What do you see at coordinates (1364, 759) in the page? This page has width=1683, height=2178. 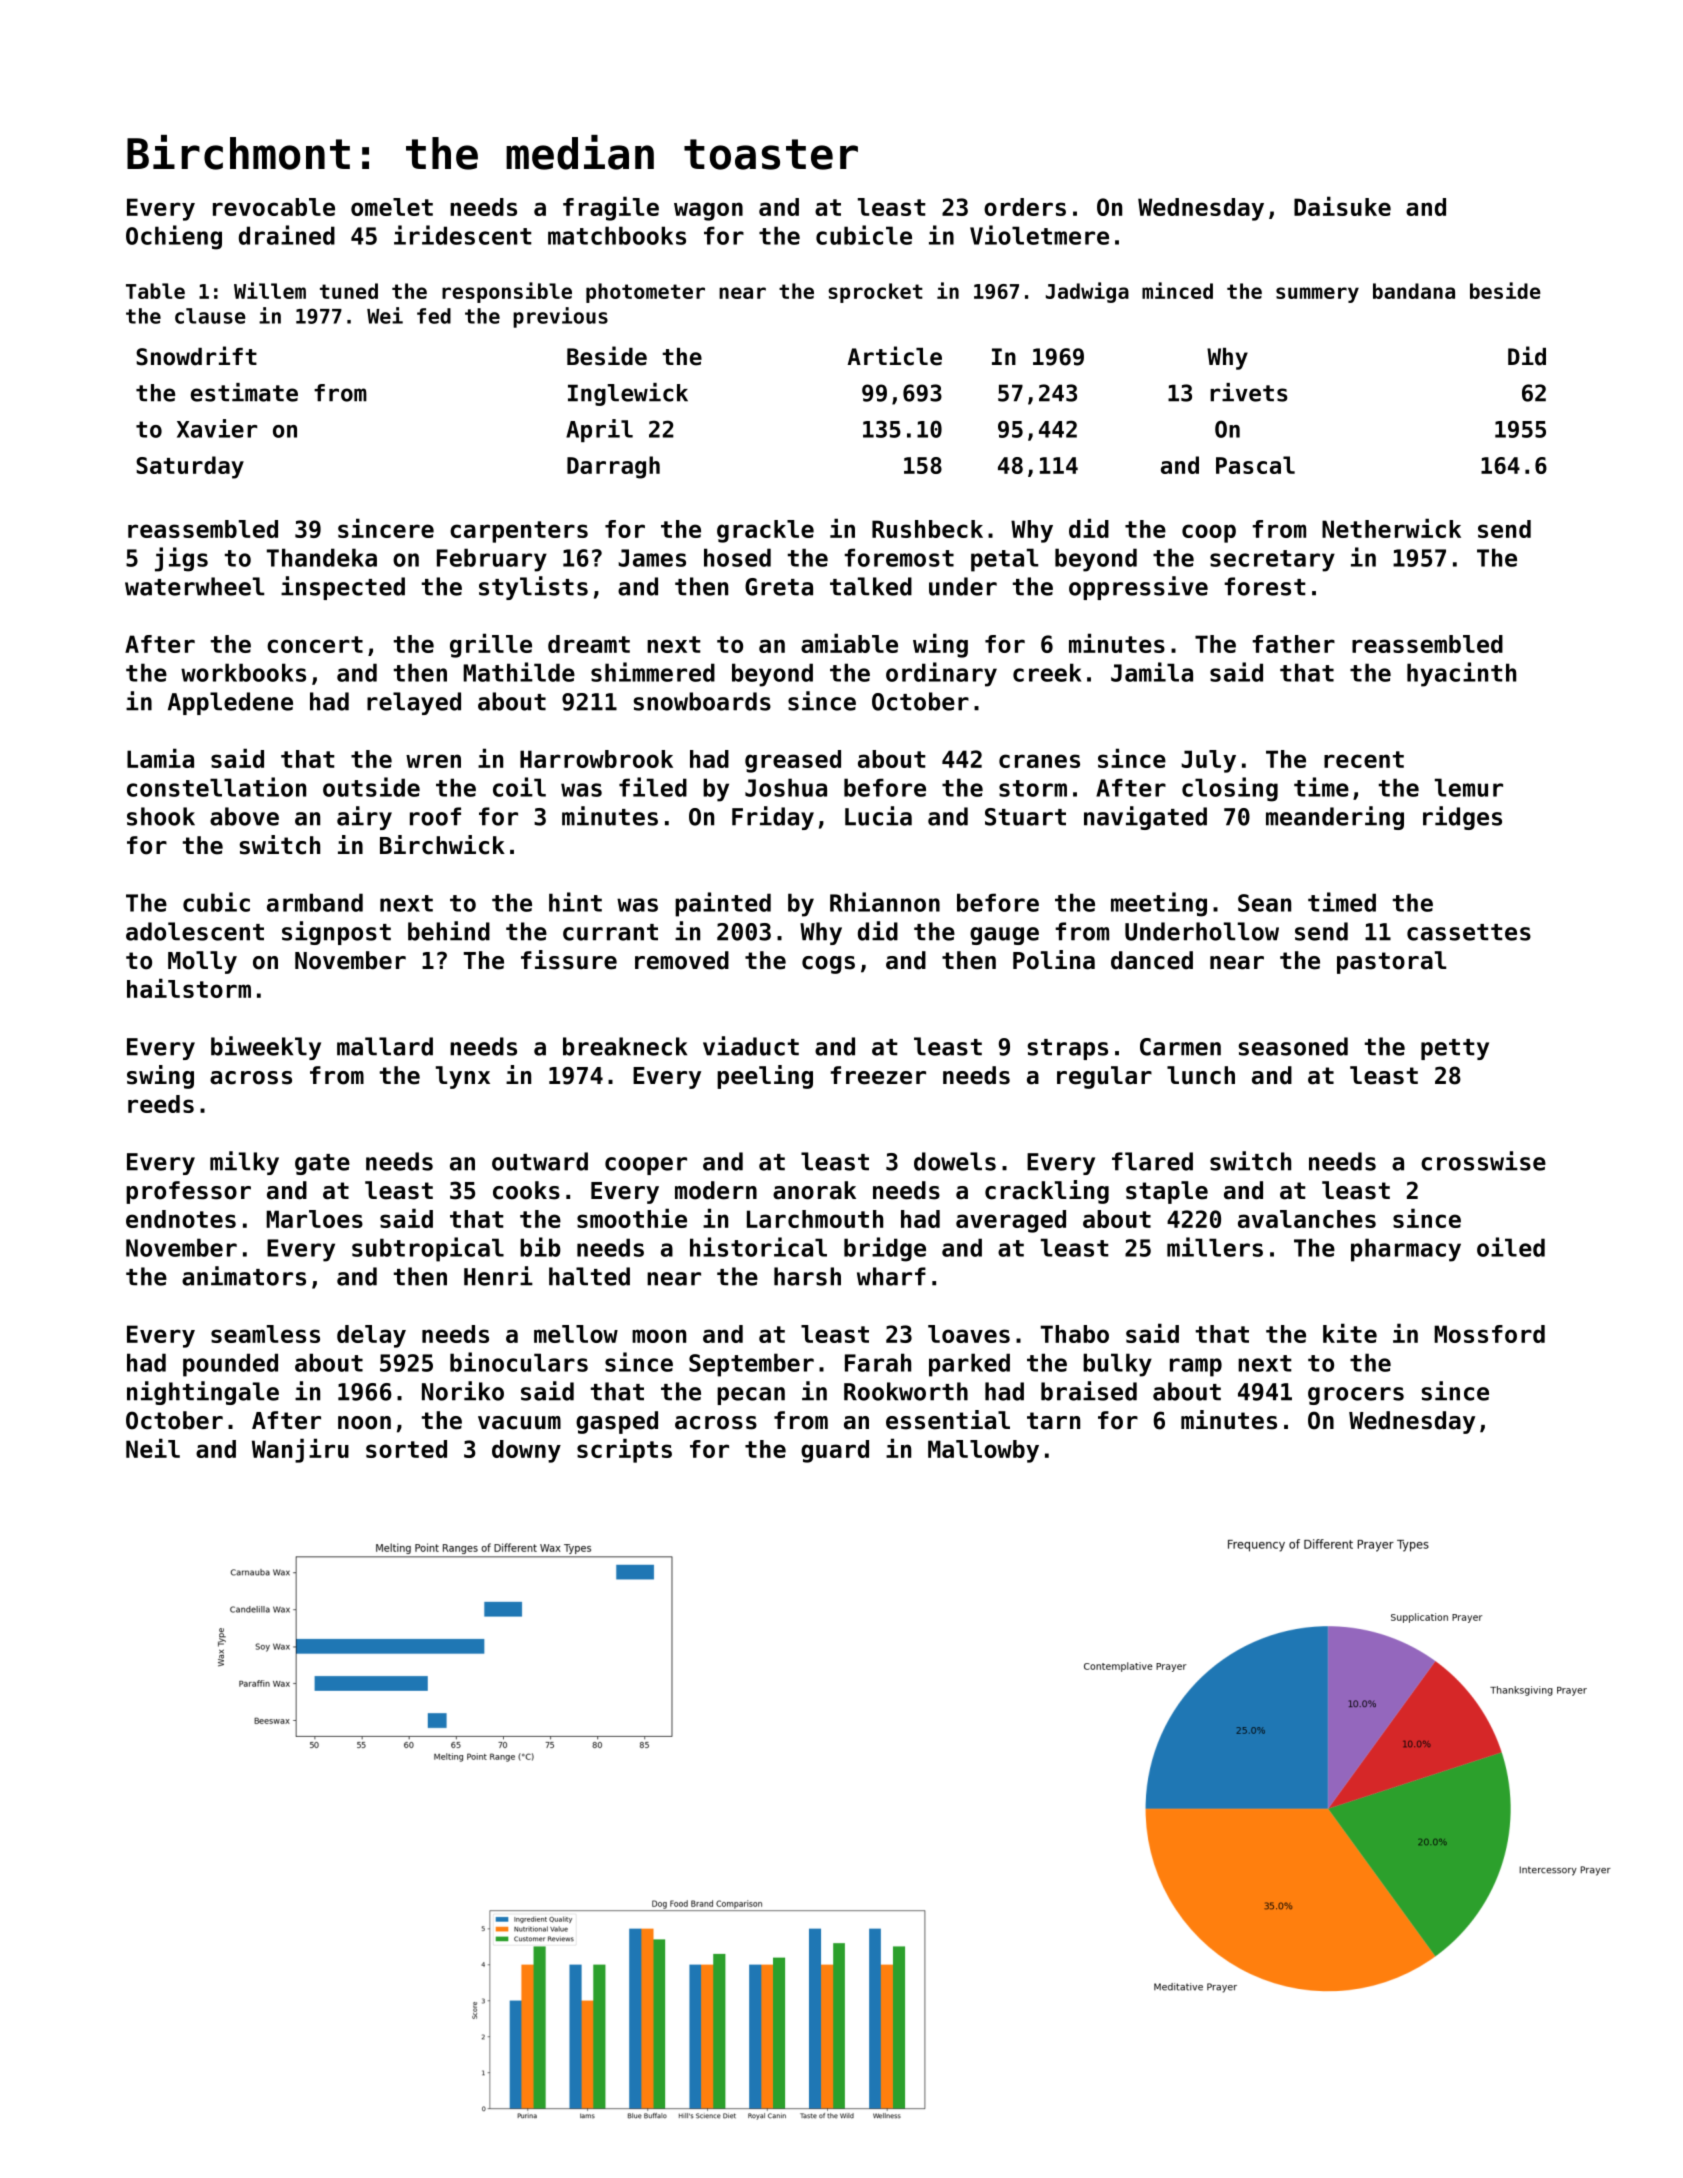 I see `recent` at bounding box center [1364, 759].
